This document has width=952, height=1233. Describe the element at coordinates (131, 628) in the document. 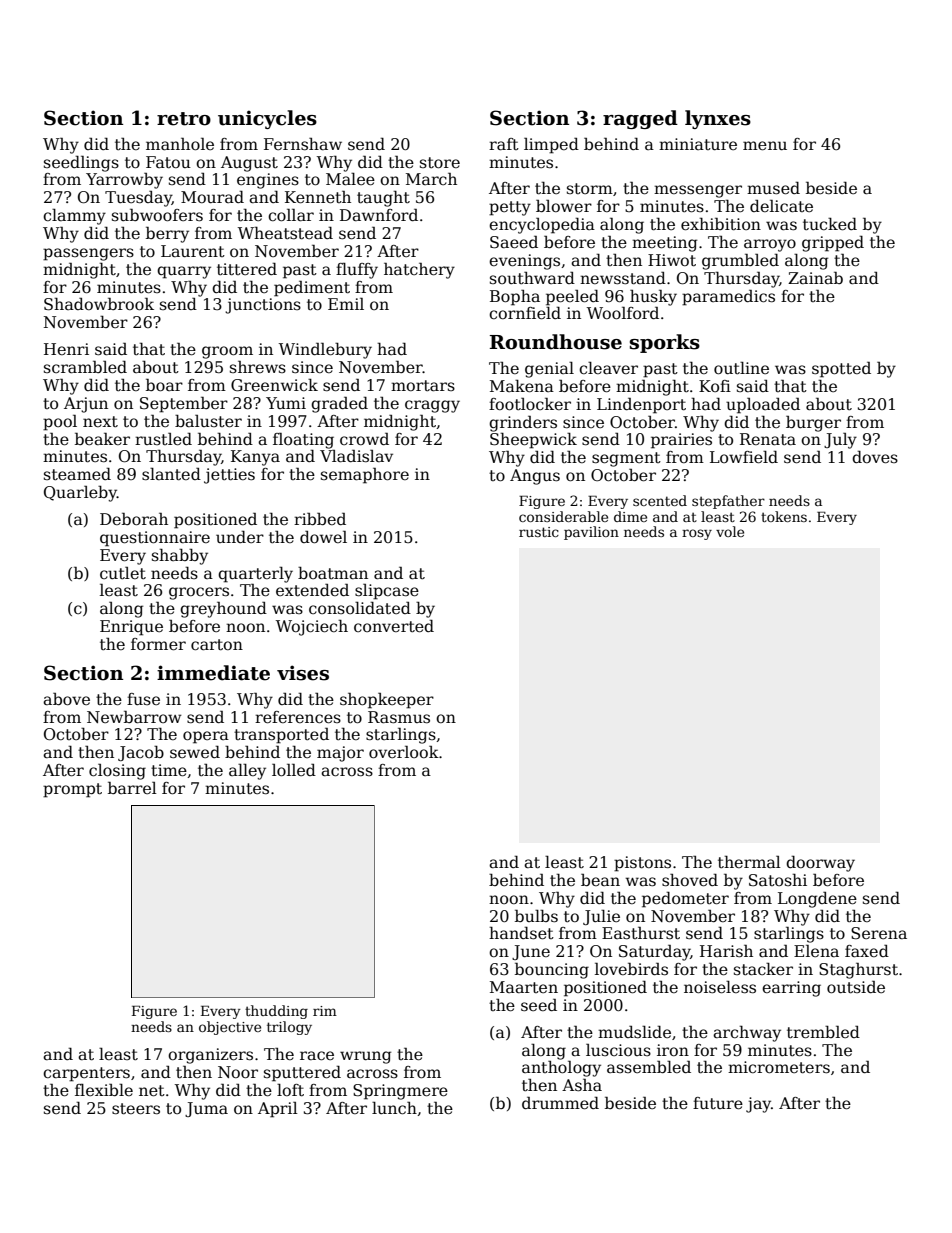

I see `Enrique` at that location.
